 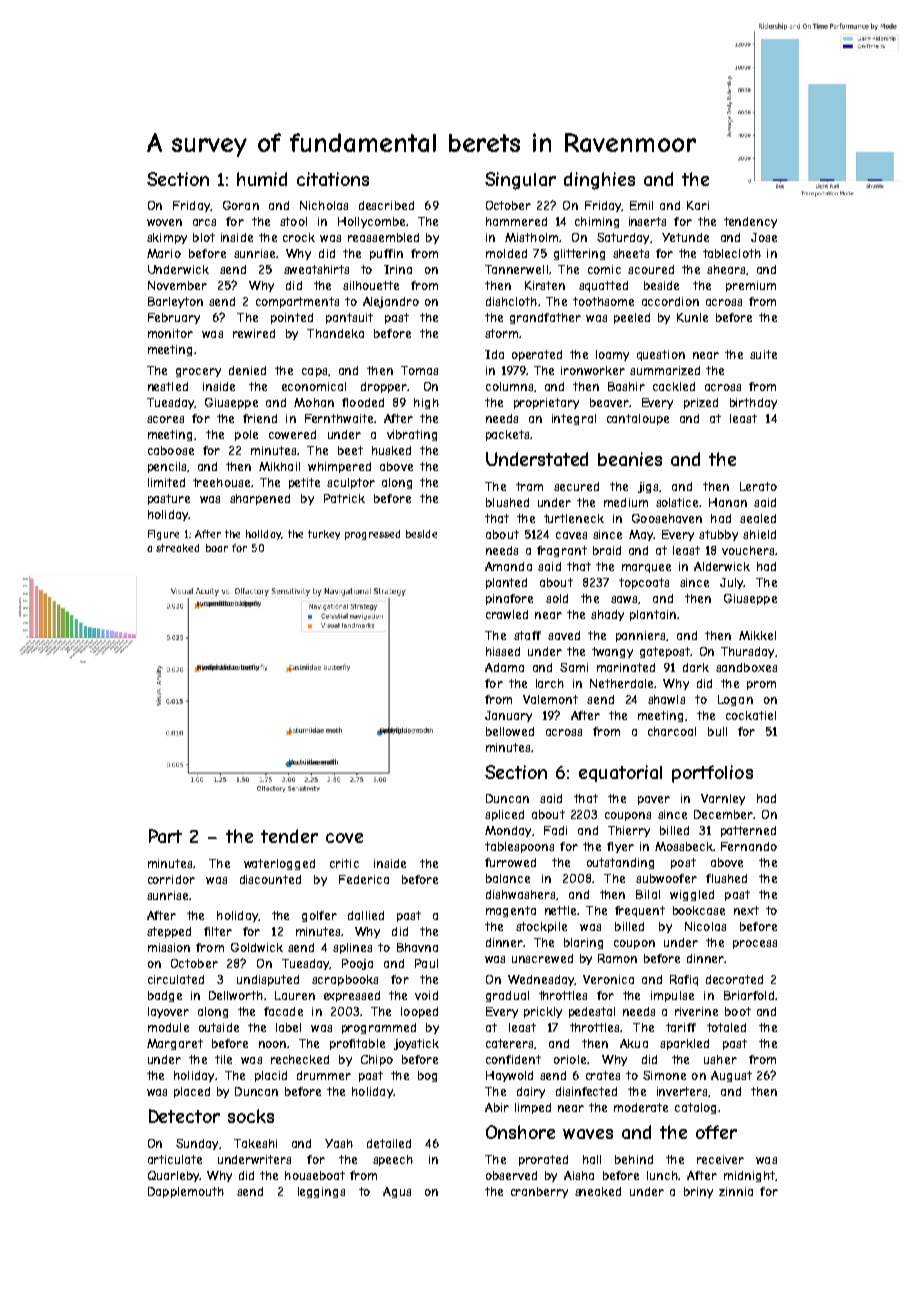 What do you see at coordinates (175, 1044) in the document?
I see `Margaret` at bounding box center [175, 1044].
